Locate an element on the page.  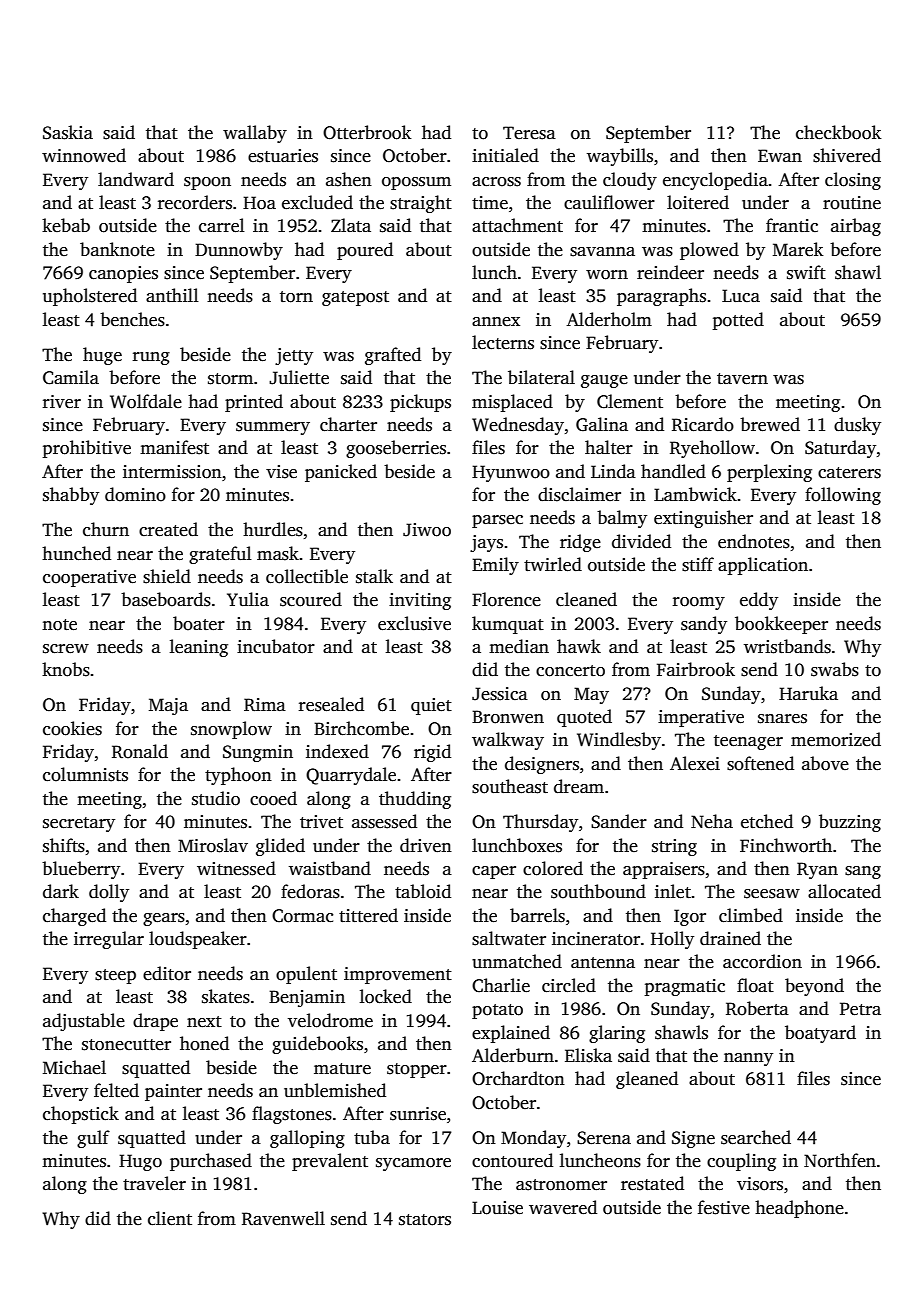
Petra is located at coordinates (860, 1009).
